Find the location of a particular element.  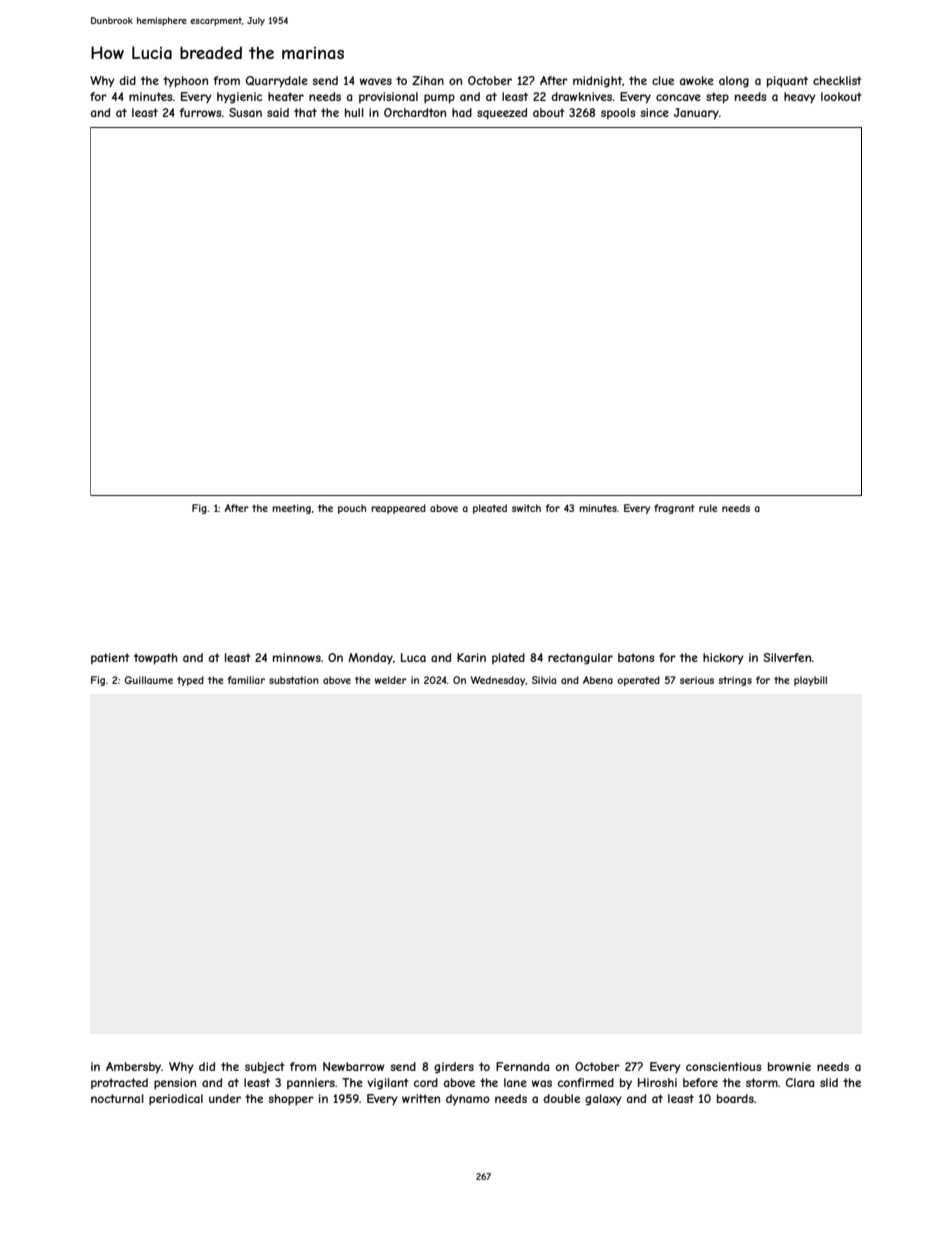

pouch is located at coordinates (352, 509).
